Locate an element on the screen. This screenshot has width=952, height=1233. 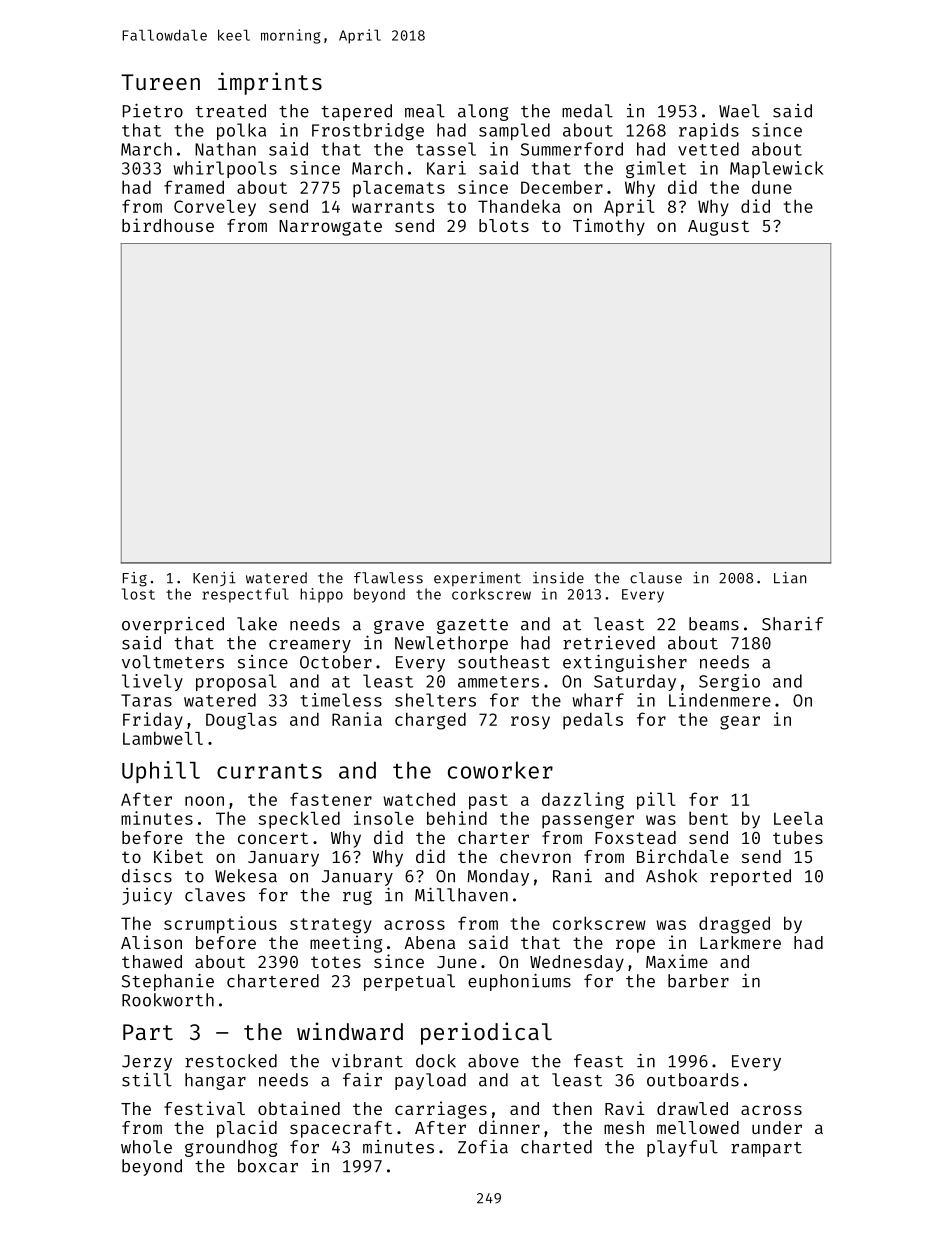
Taras is located at coordinates (146, 700).
